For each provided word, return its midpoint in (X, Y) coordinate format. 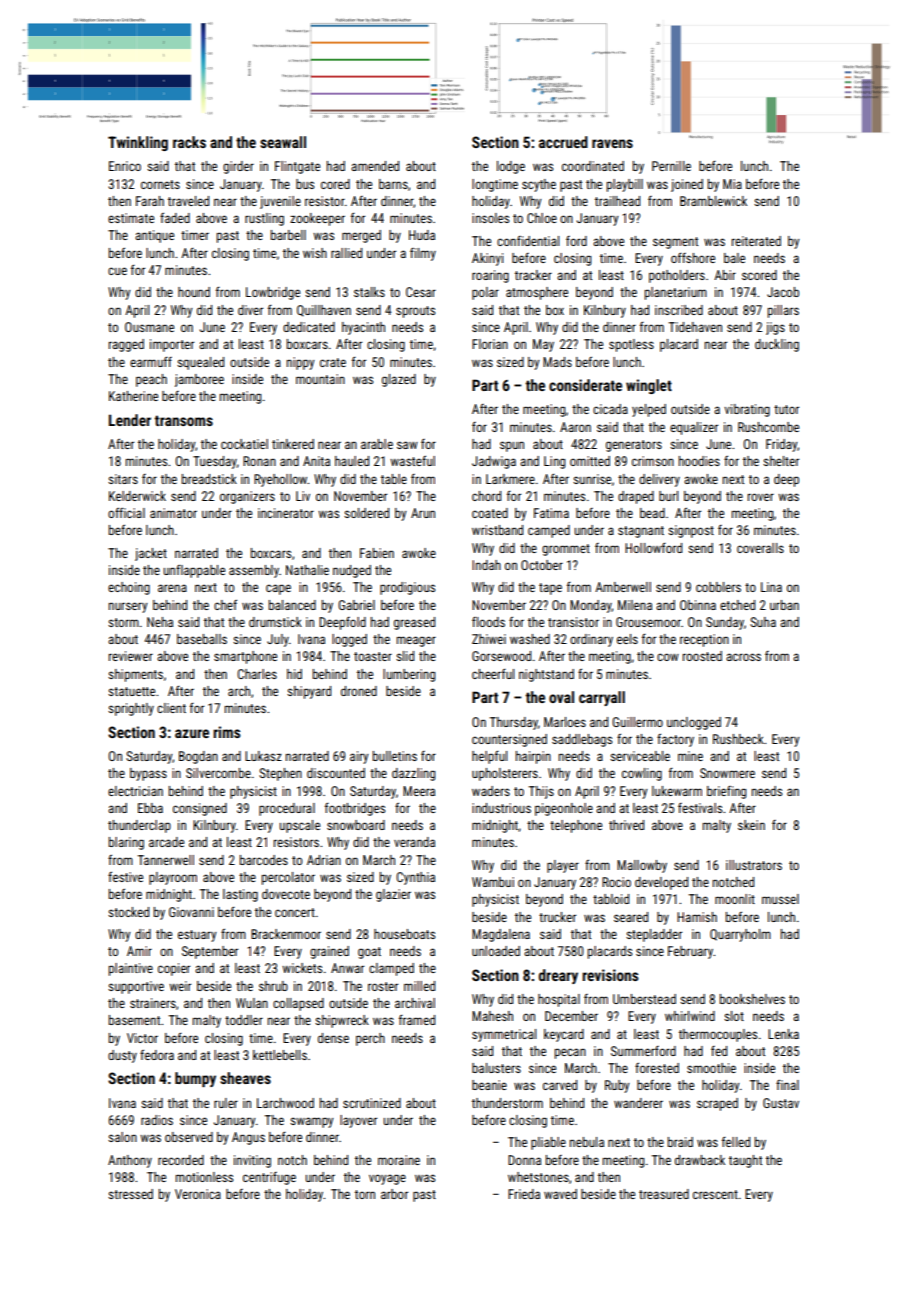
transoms (184, 420)
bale (734, 258)
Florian (490, 344)
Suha (763, 622)
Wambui (493, 882)
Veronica (198, 1194)
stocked (128, 912)
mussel (780, 899)
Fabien (377, 553)
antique (154, 236)
